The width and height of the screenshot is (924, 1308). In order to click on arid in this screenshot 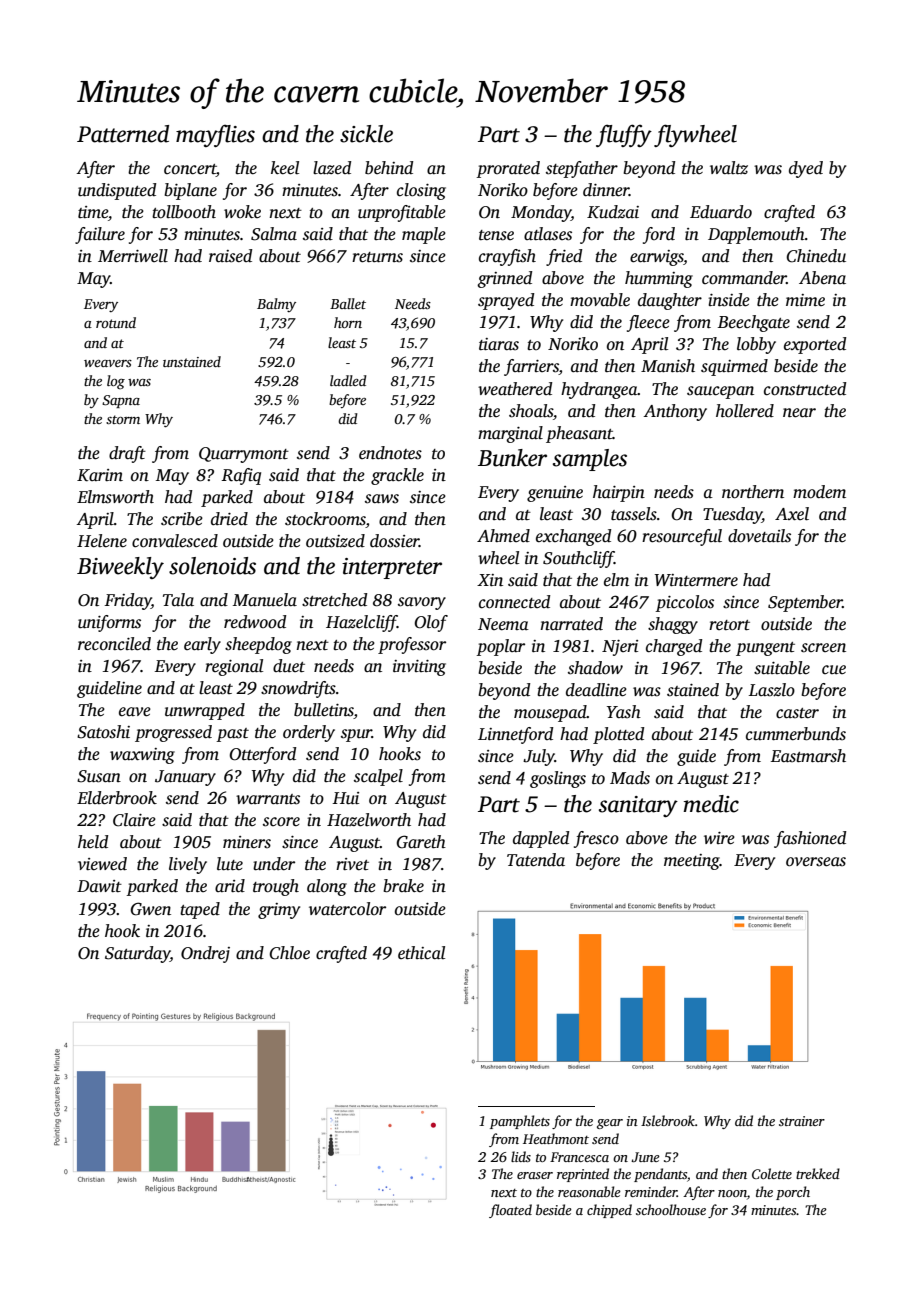, I will do `click(230, 885)`.
